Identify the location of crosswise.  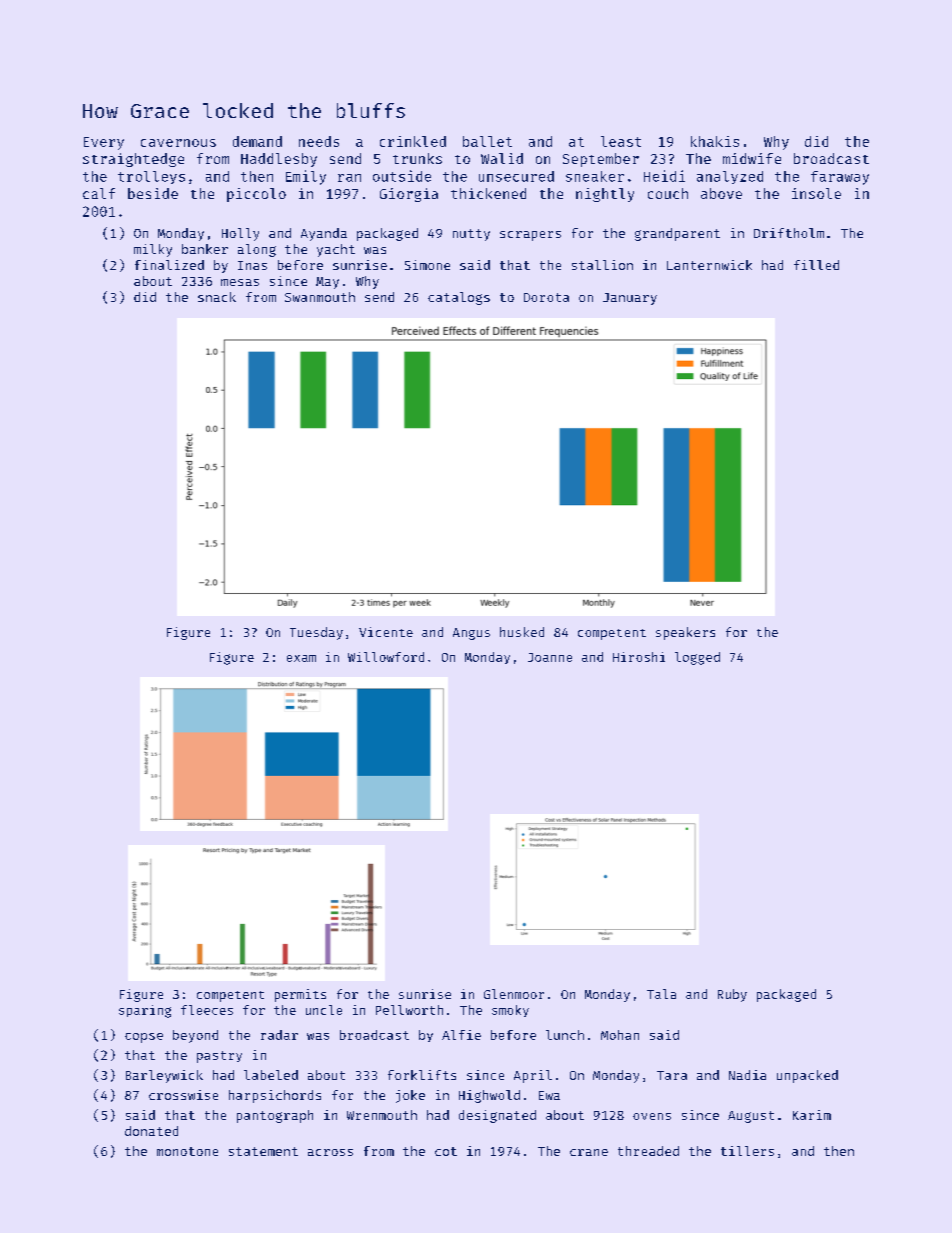
(183, 1095).
